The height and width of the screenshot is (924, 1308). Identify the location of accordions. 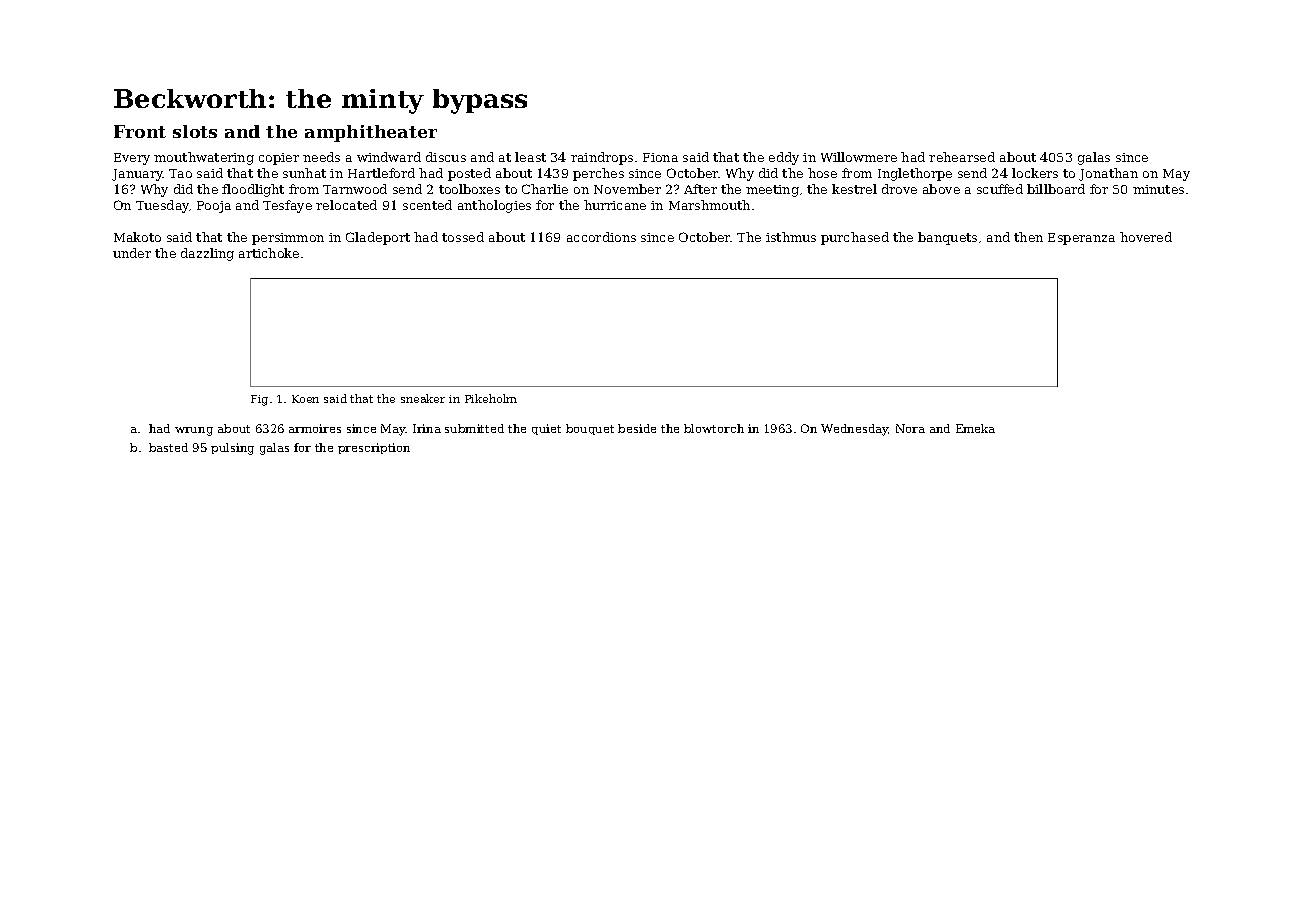
(601, 237).
